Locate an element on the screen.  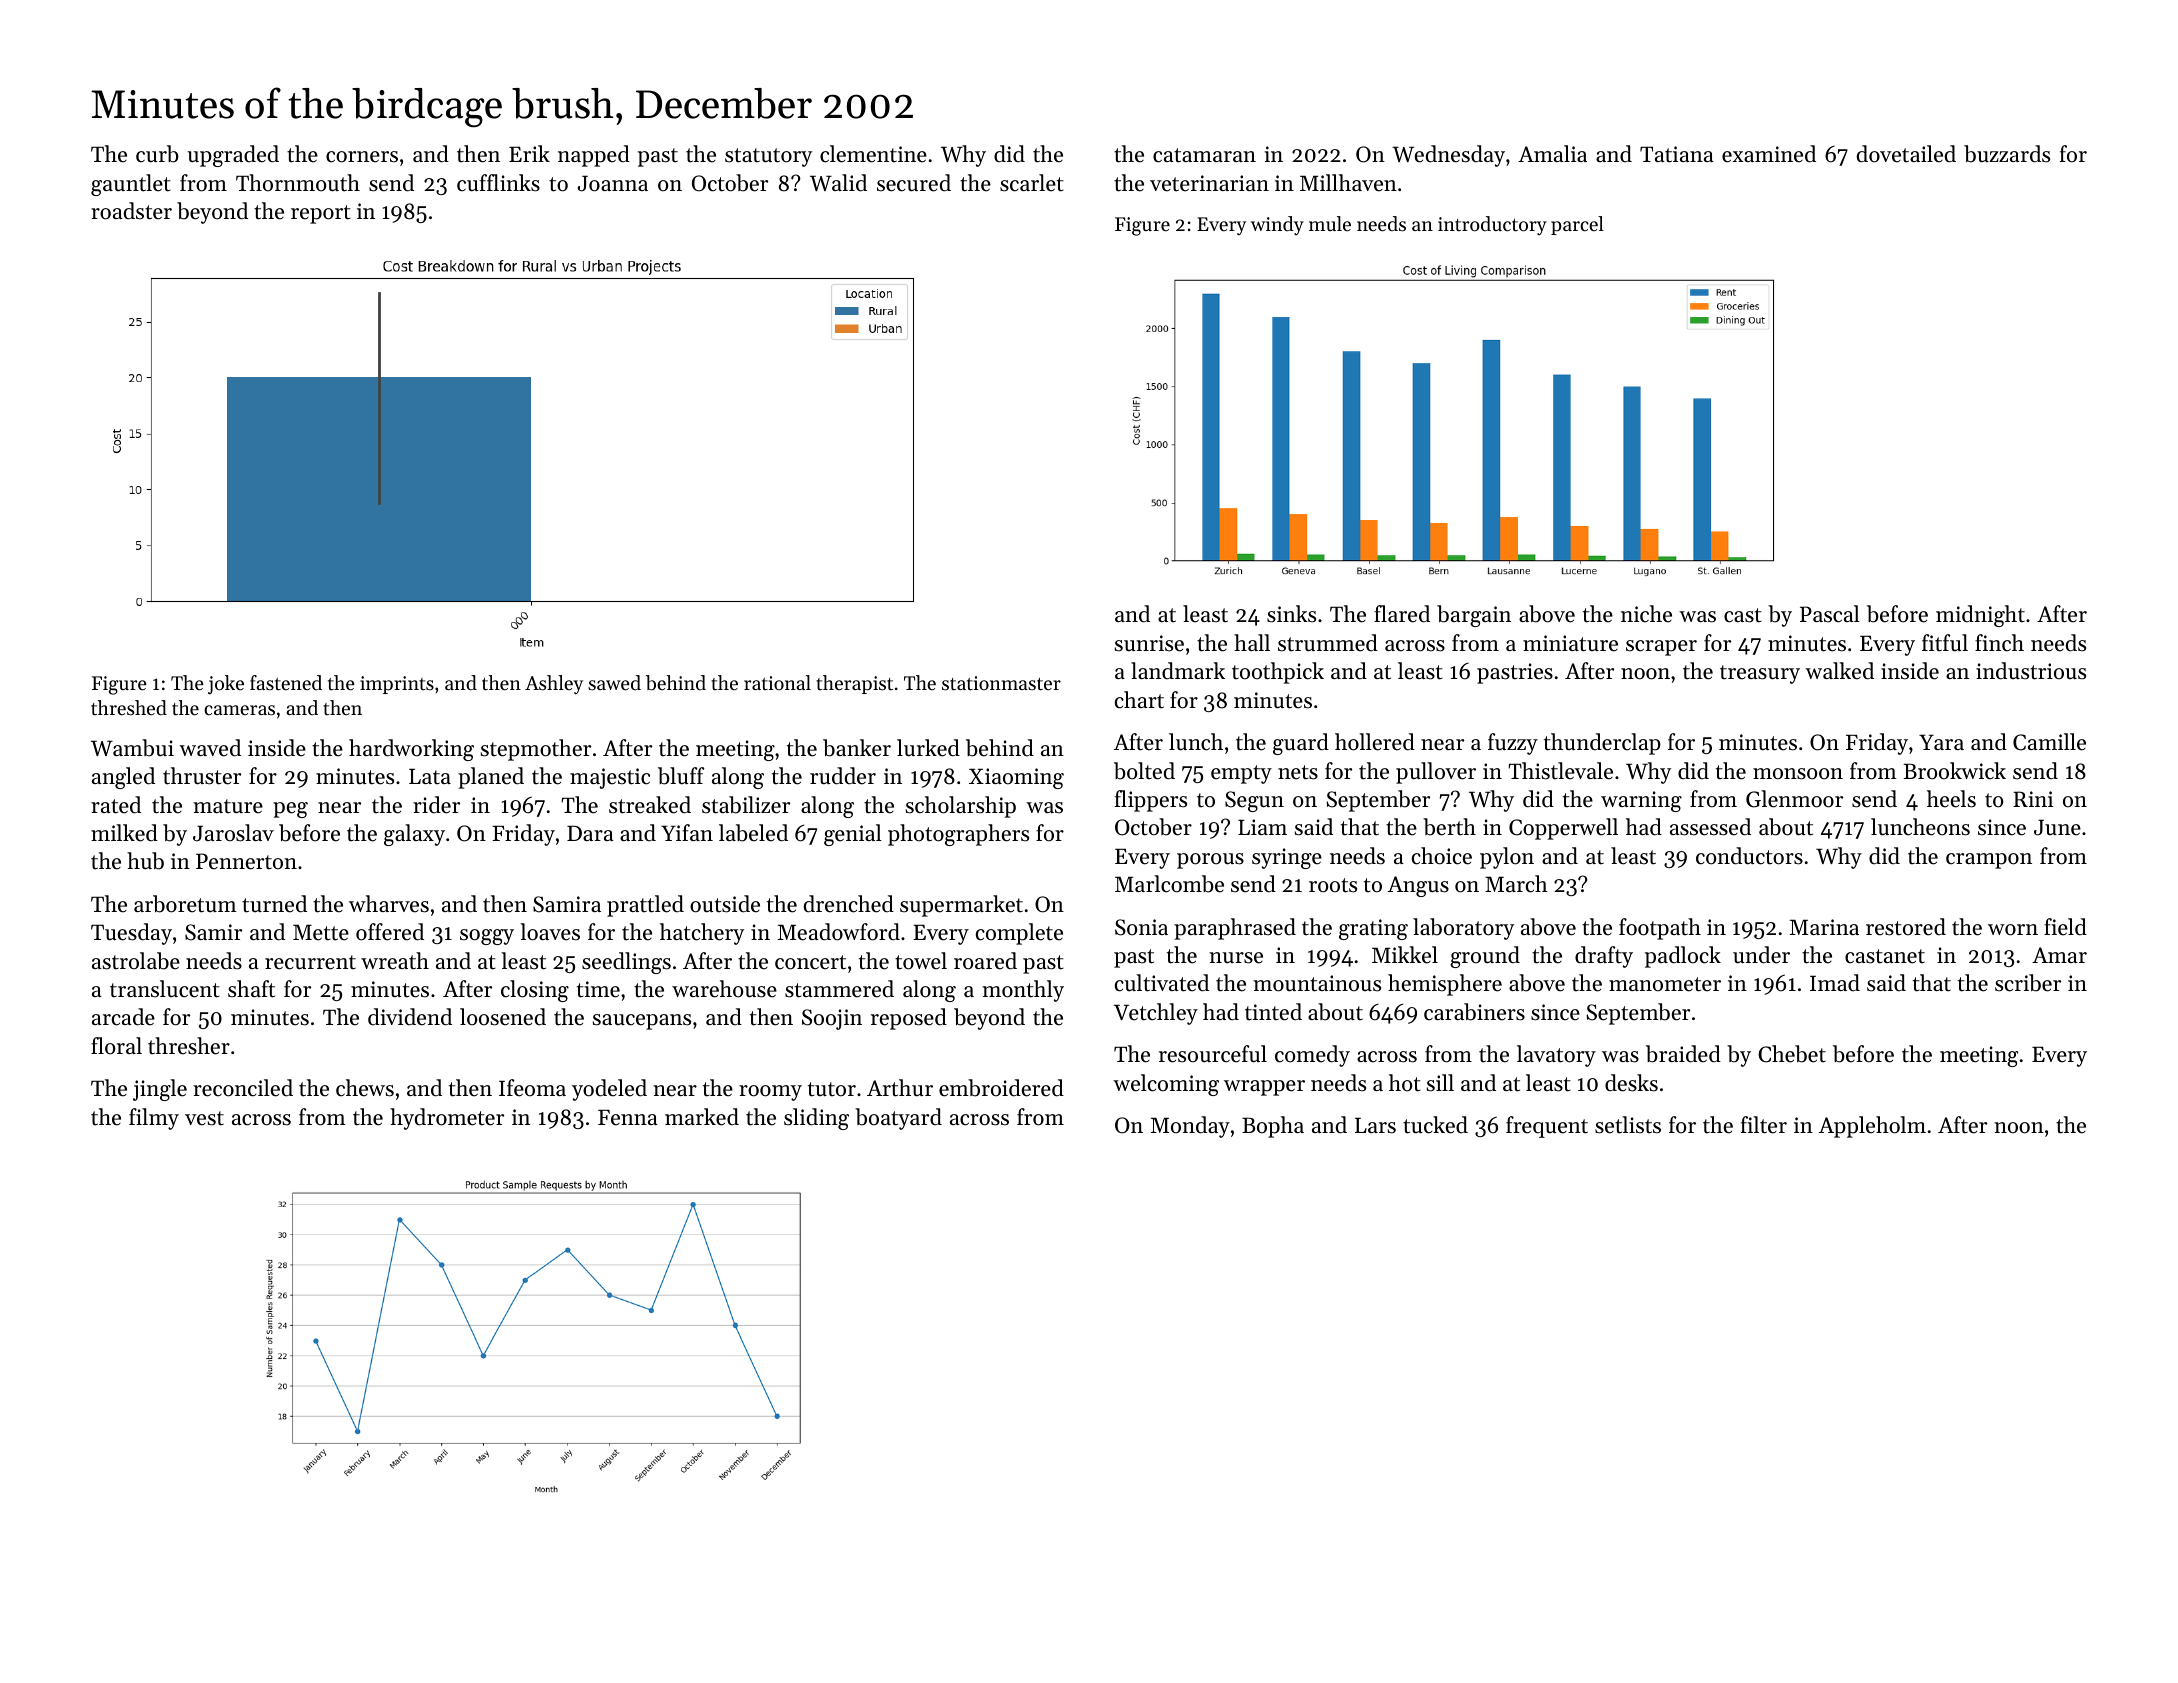
filter is located at coordinates (1764, 1125).
